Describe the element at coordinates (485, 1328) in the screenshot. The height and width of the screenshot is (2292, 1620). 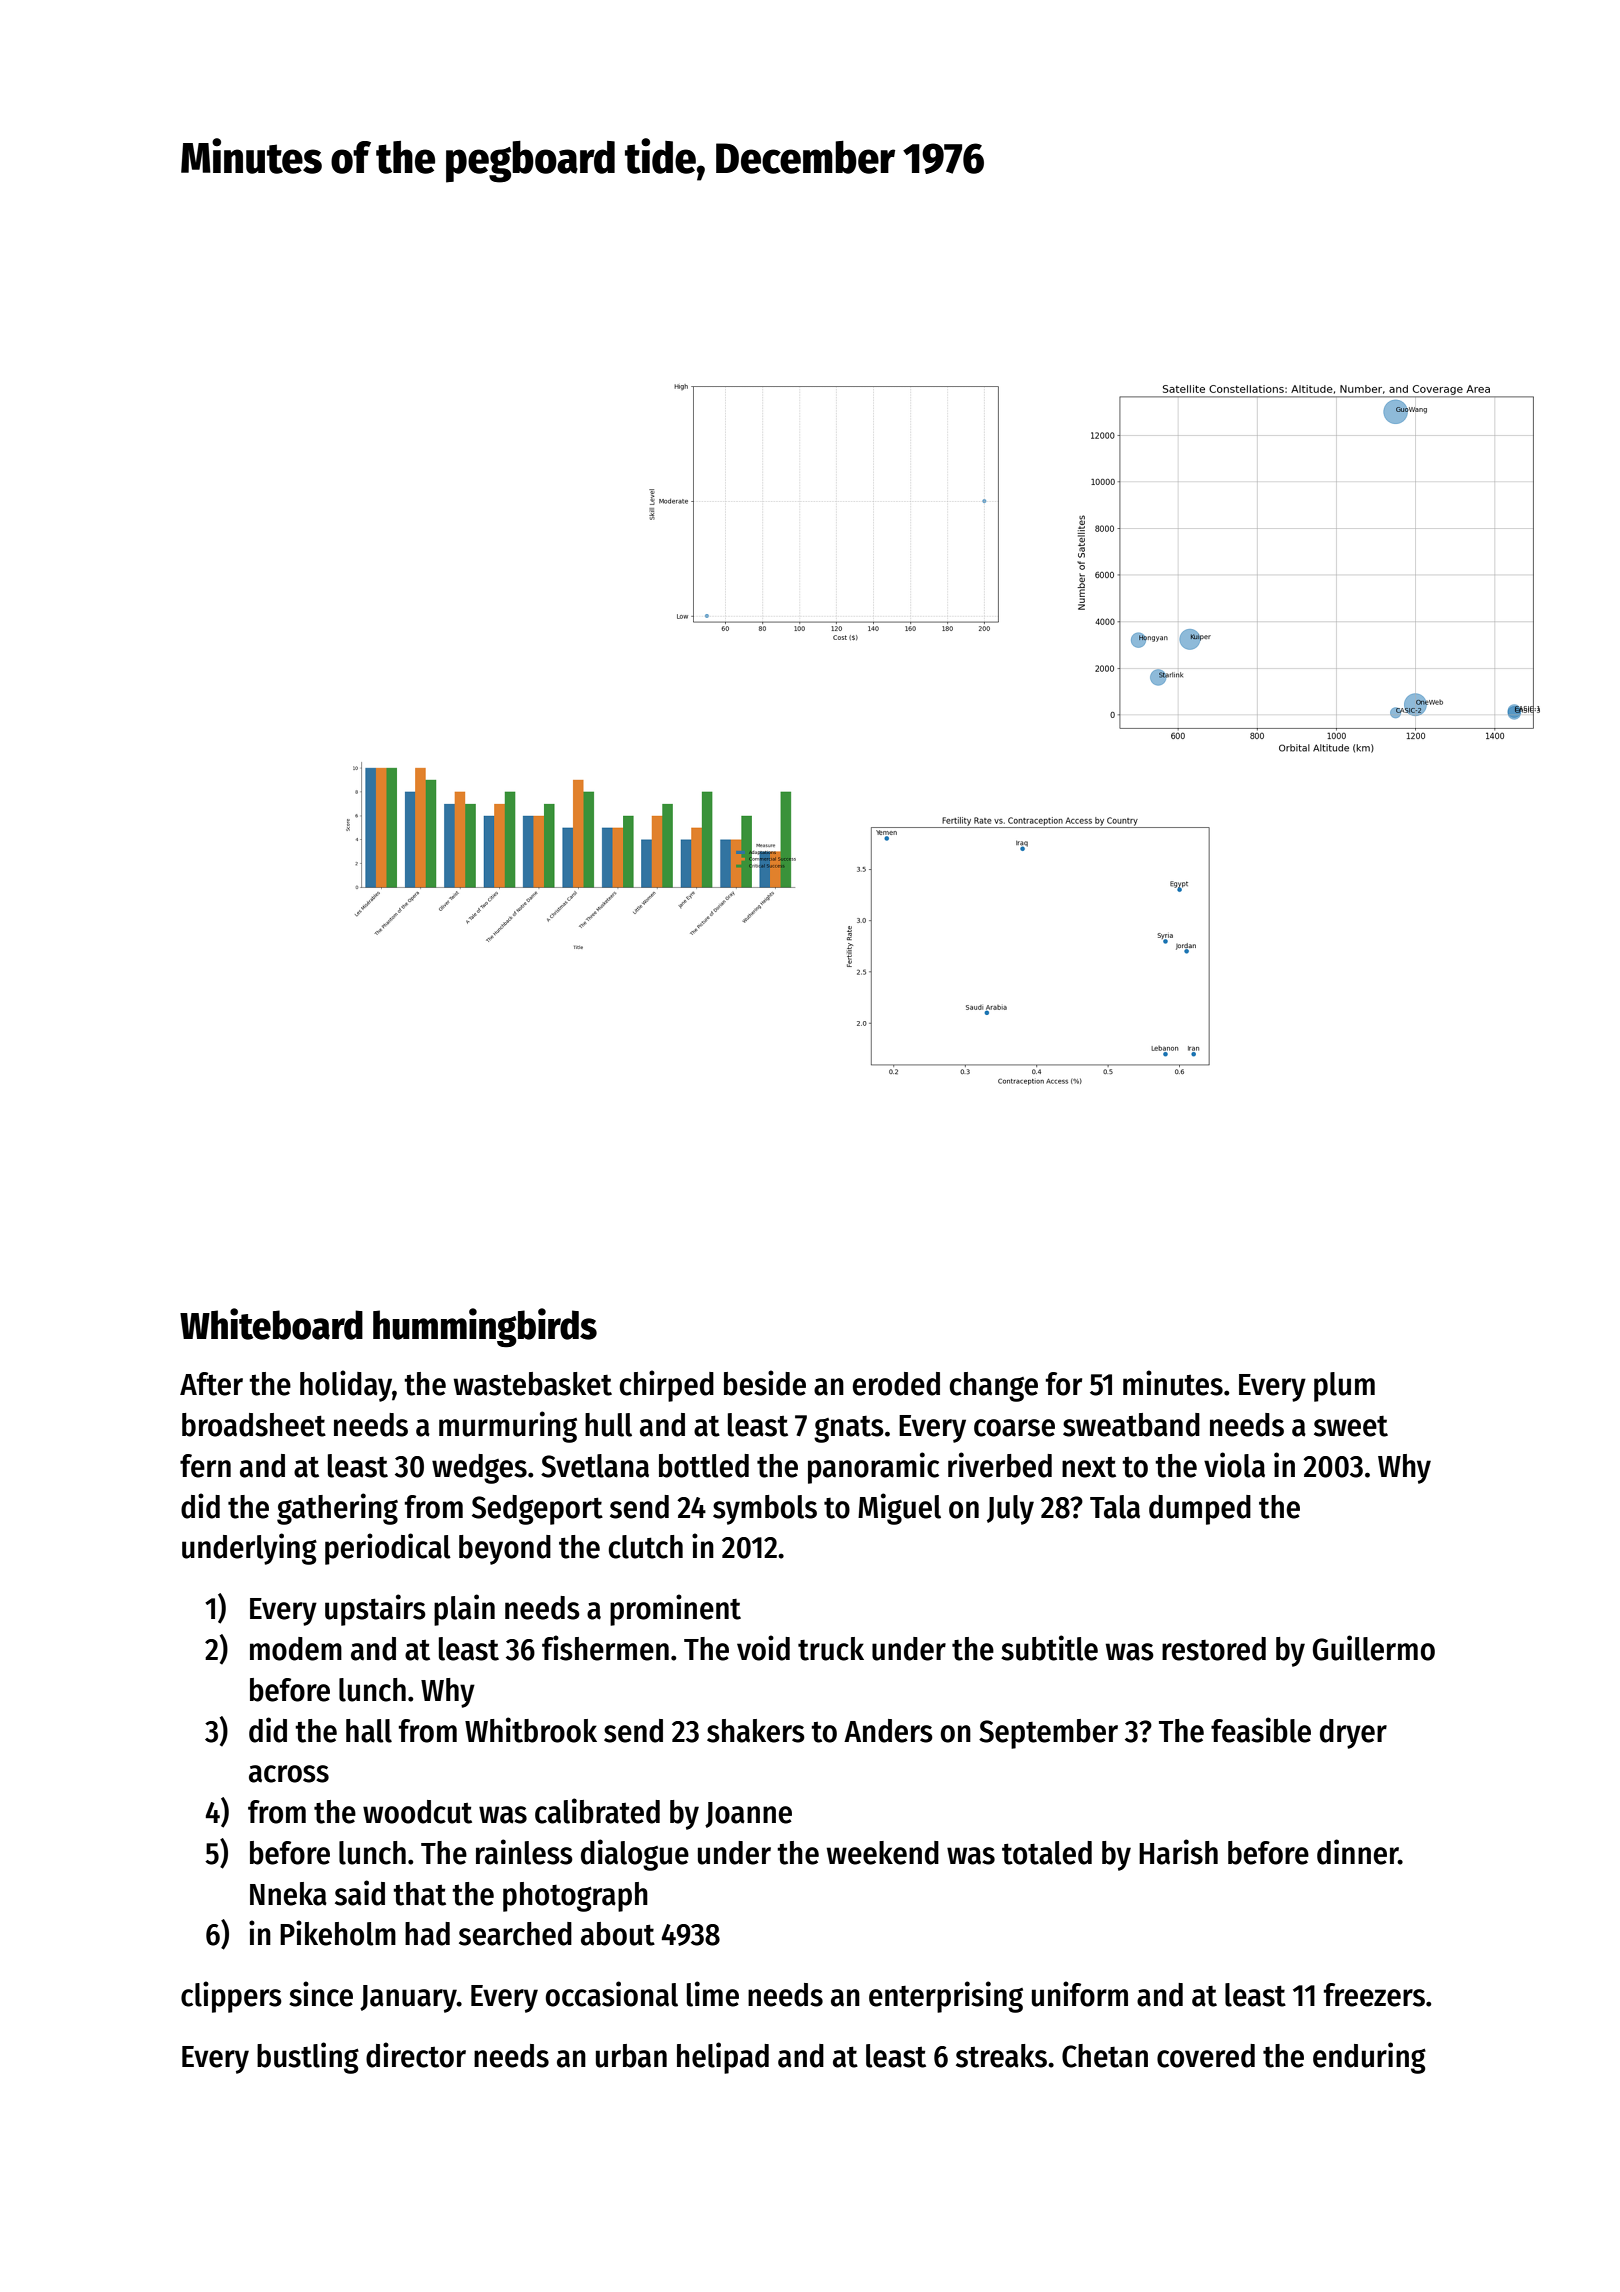
I see `hummingbirds` at that location.
